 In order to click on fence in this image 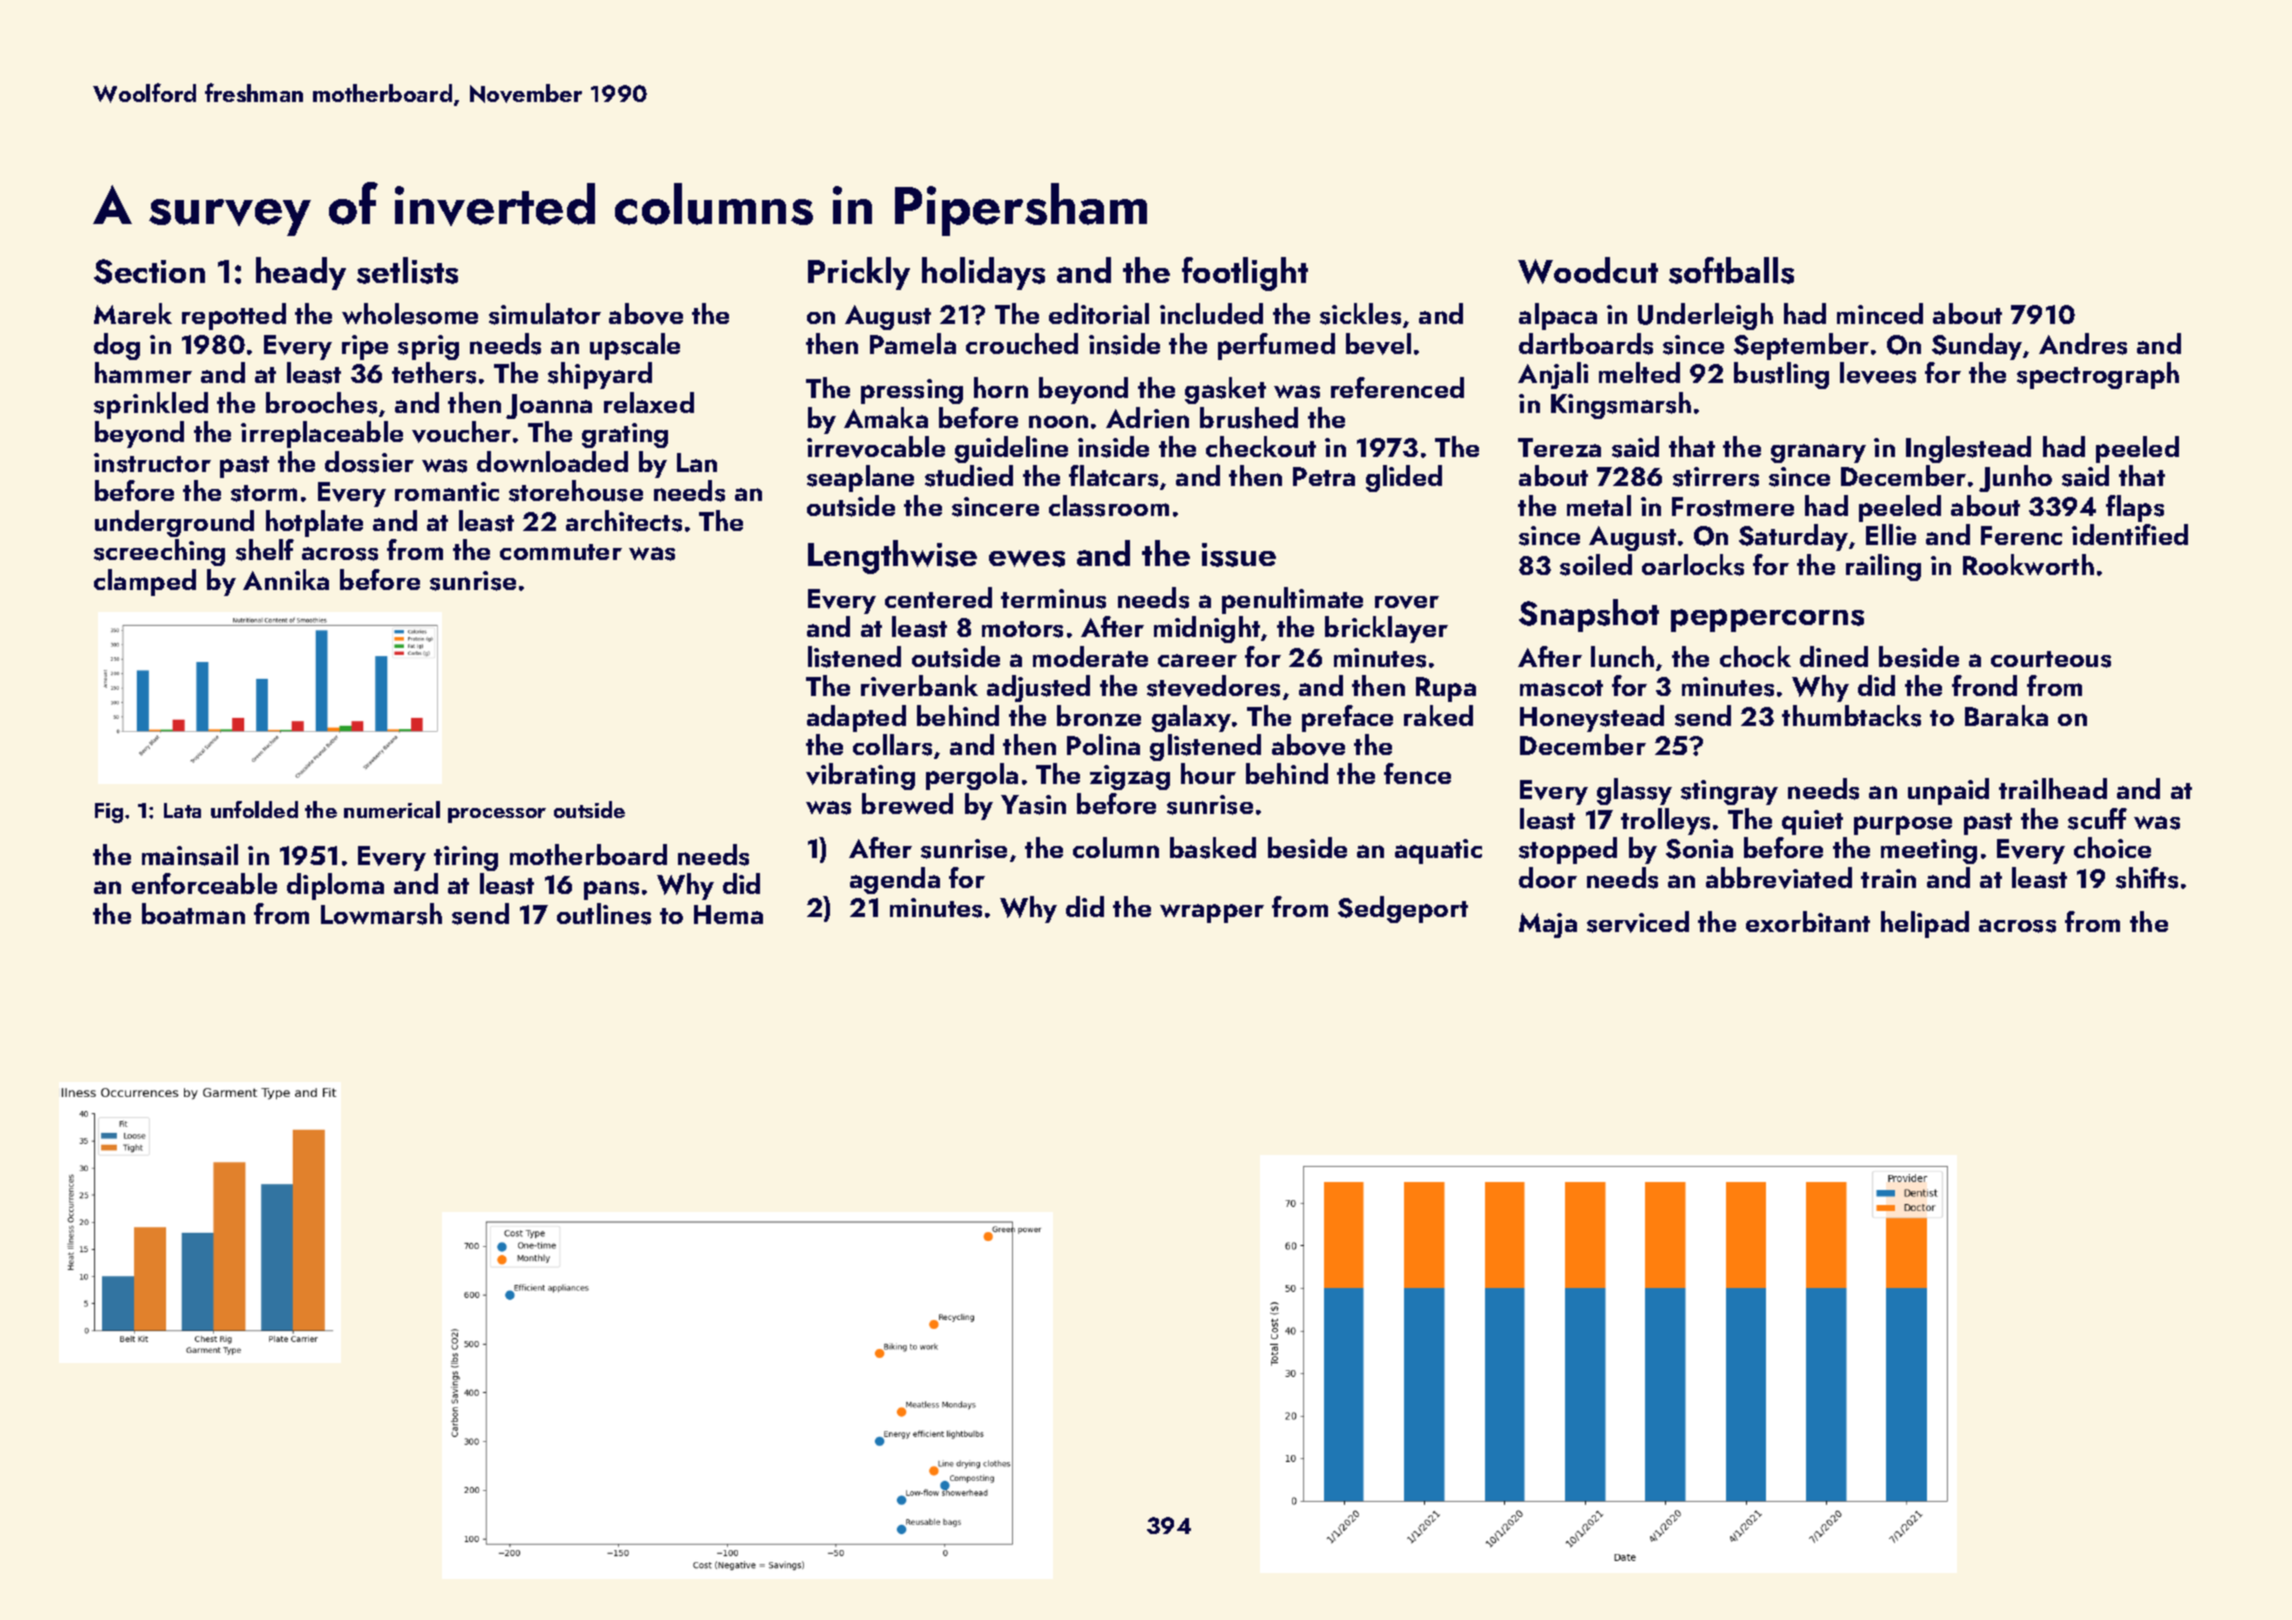, I will do `click(1417, 773)`.
